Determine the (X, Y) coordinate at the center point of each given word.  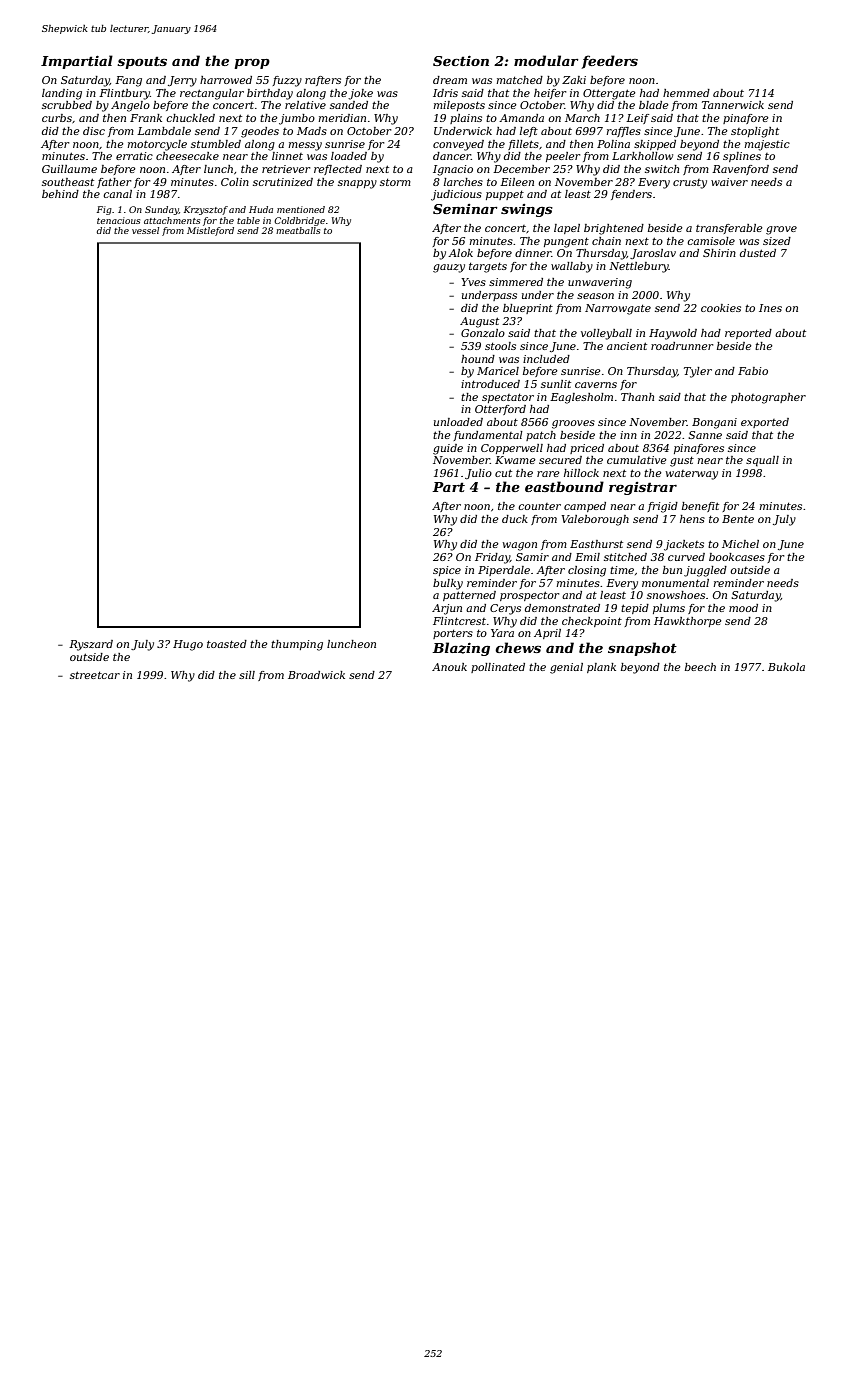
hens (692, 519)
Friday (492, 558)
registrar (643, 488)
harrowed (226, 80)
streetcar (95, 675)
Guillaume (69, 169)
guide (448, 449)
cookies (721, 308)
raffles (623, 132)
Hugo (188, 645)
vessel (145, 230)
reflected (338, 170)
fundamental (488, 436)
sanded (349, 105)
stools (500, 346)
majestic (767, 145)
